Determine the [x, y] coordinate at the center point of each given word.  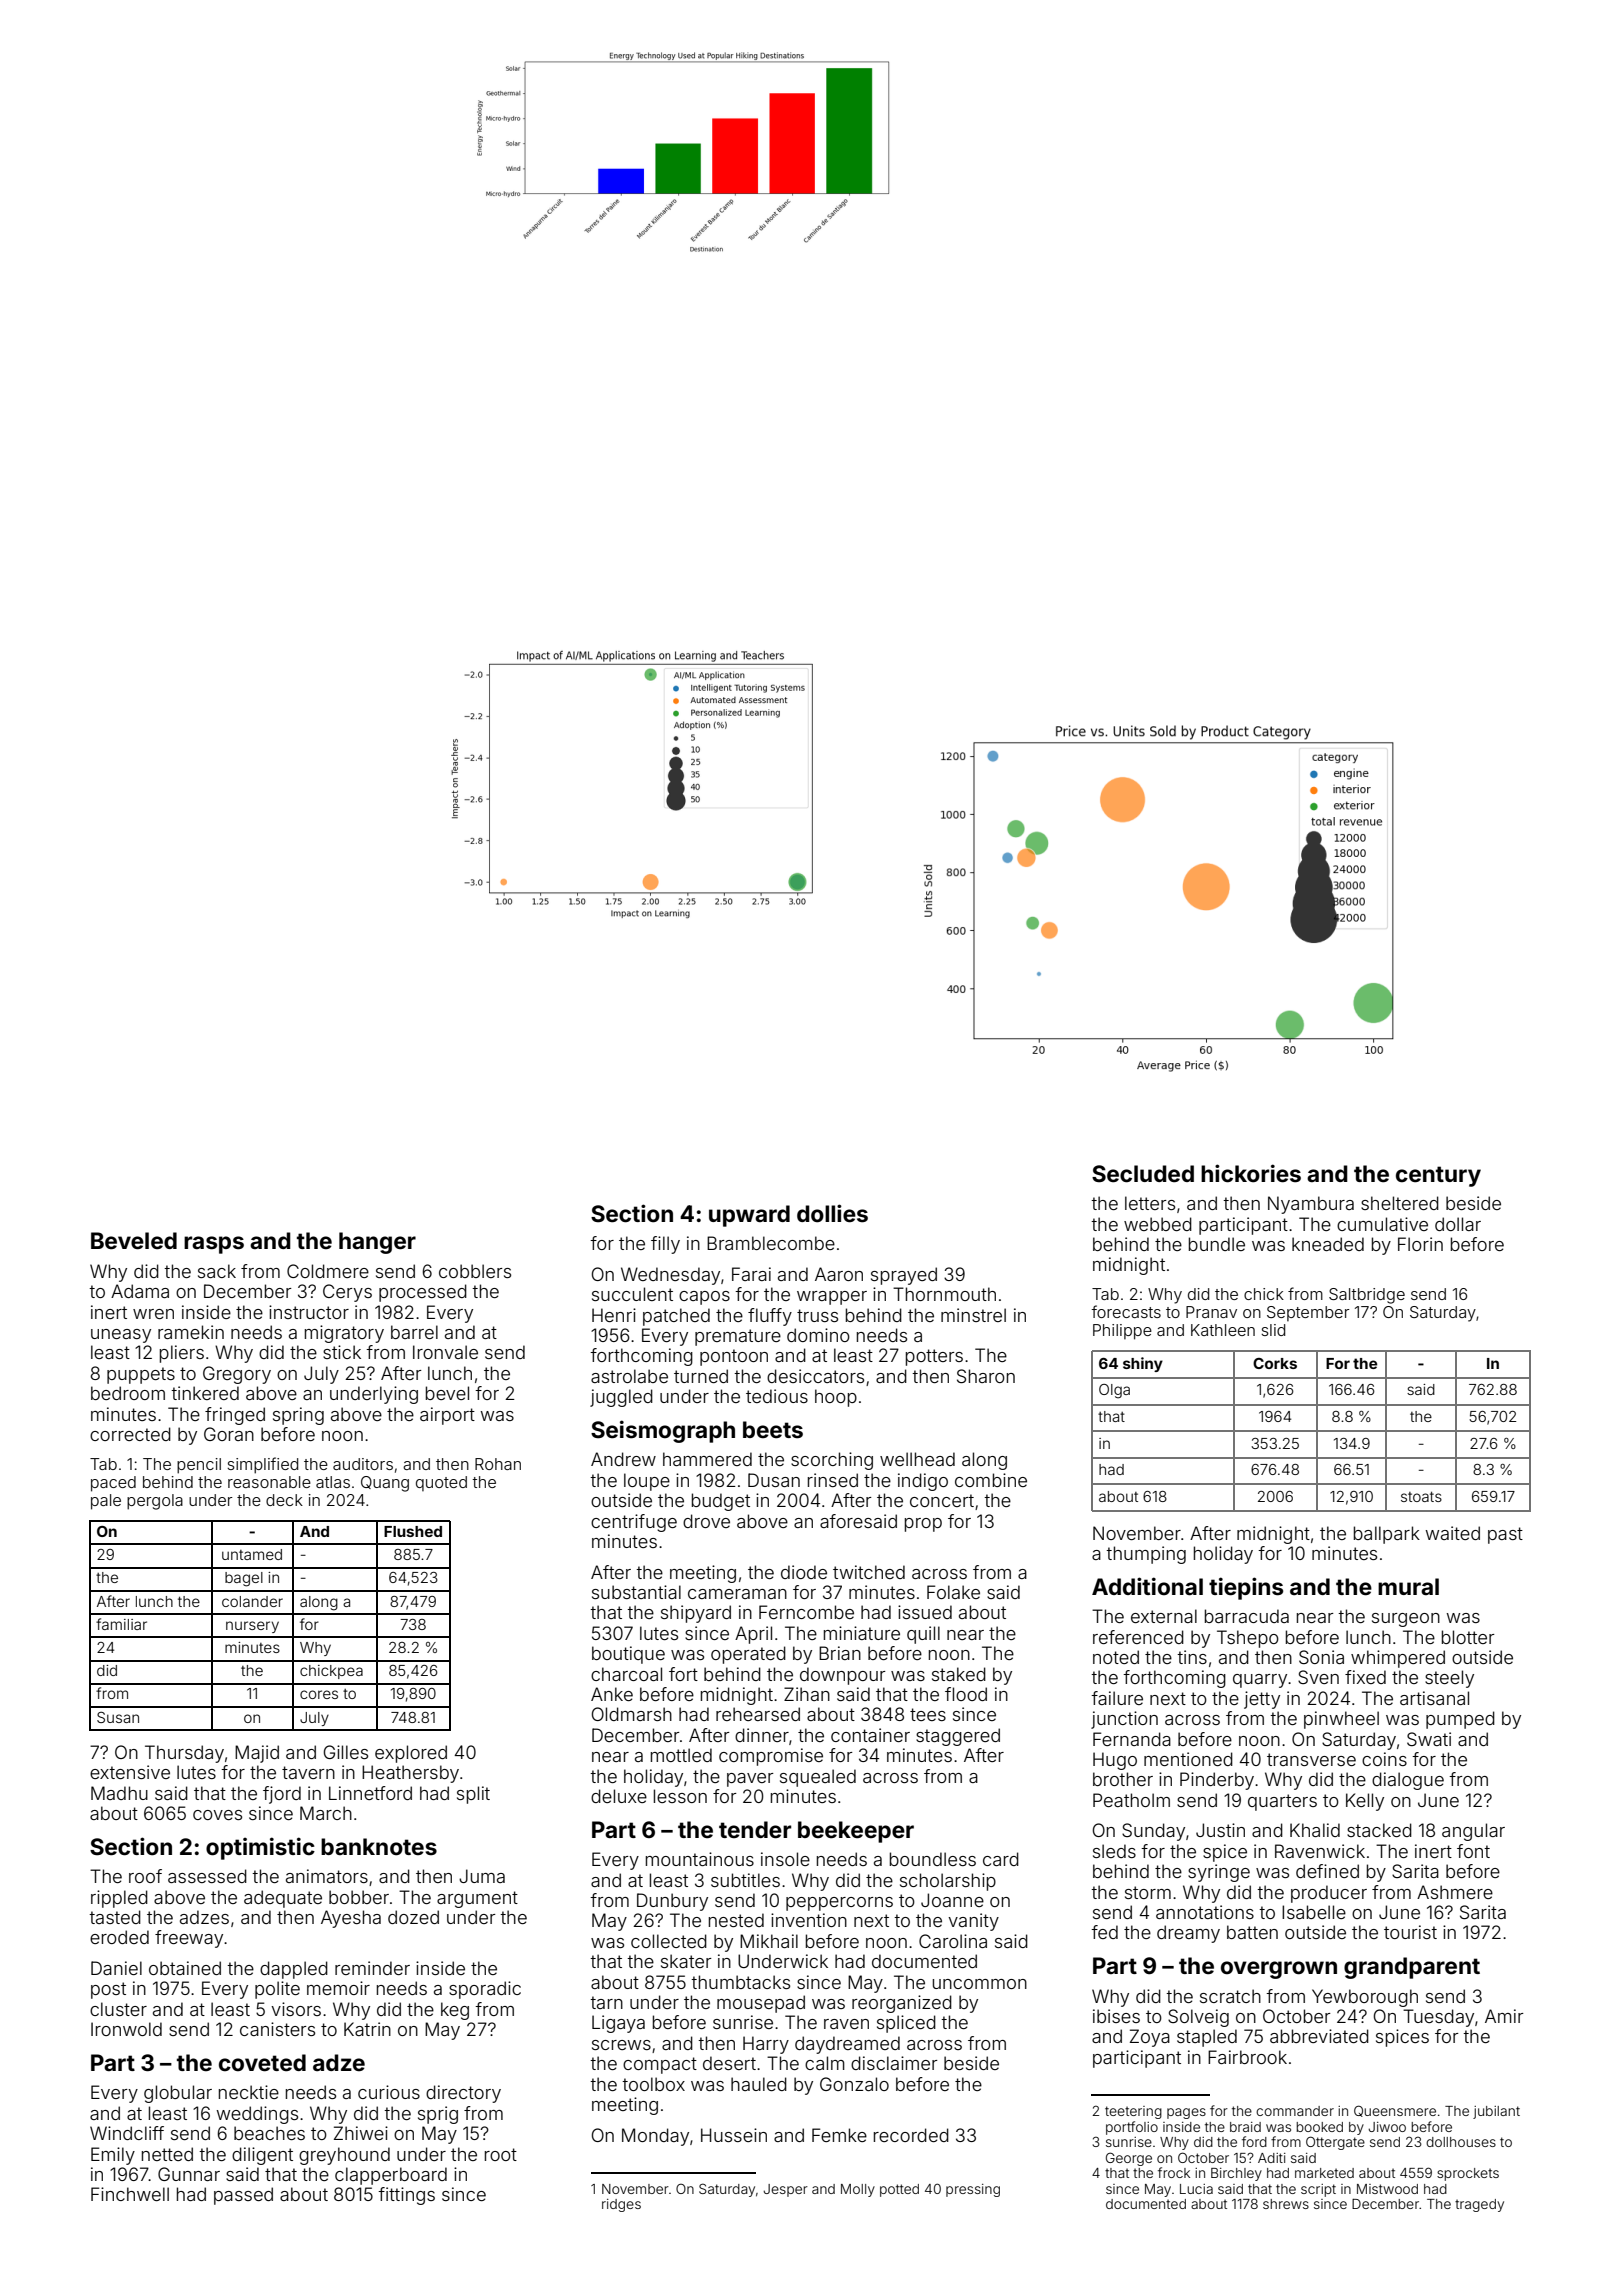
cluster [118, 2009]
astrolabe [629, 1376]
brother [1123, 1779]
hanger [377, 1243]
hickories [1251, 1173]
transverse [1311, 1759]
